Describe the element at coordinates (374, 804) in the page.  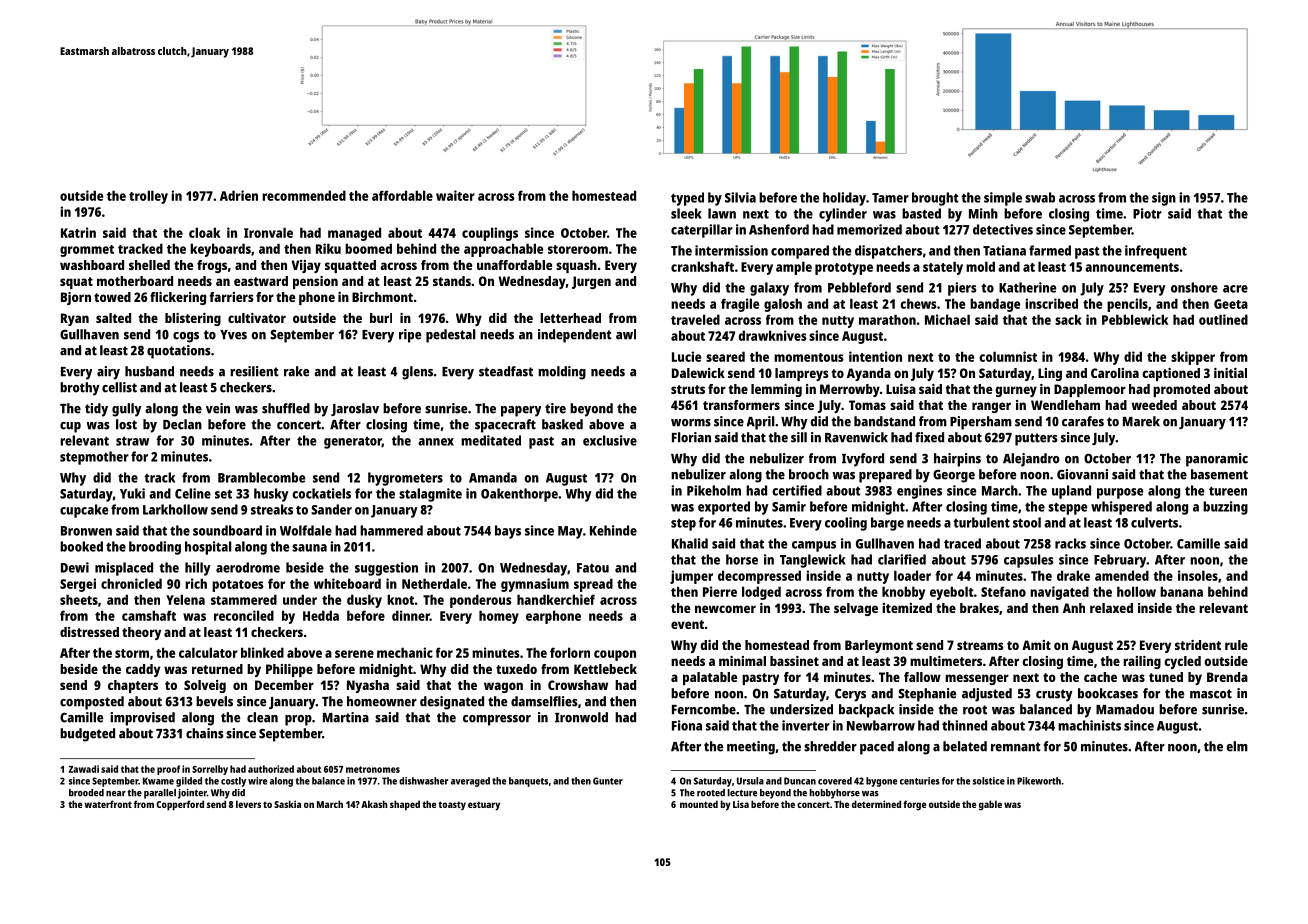
I see `Akash` at that location.
